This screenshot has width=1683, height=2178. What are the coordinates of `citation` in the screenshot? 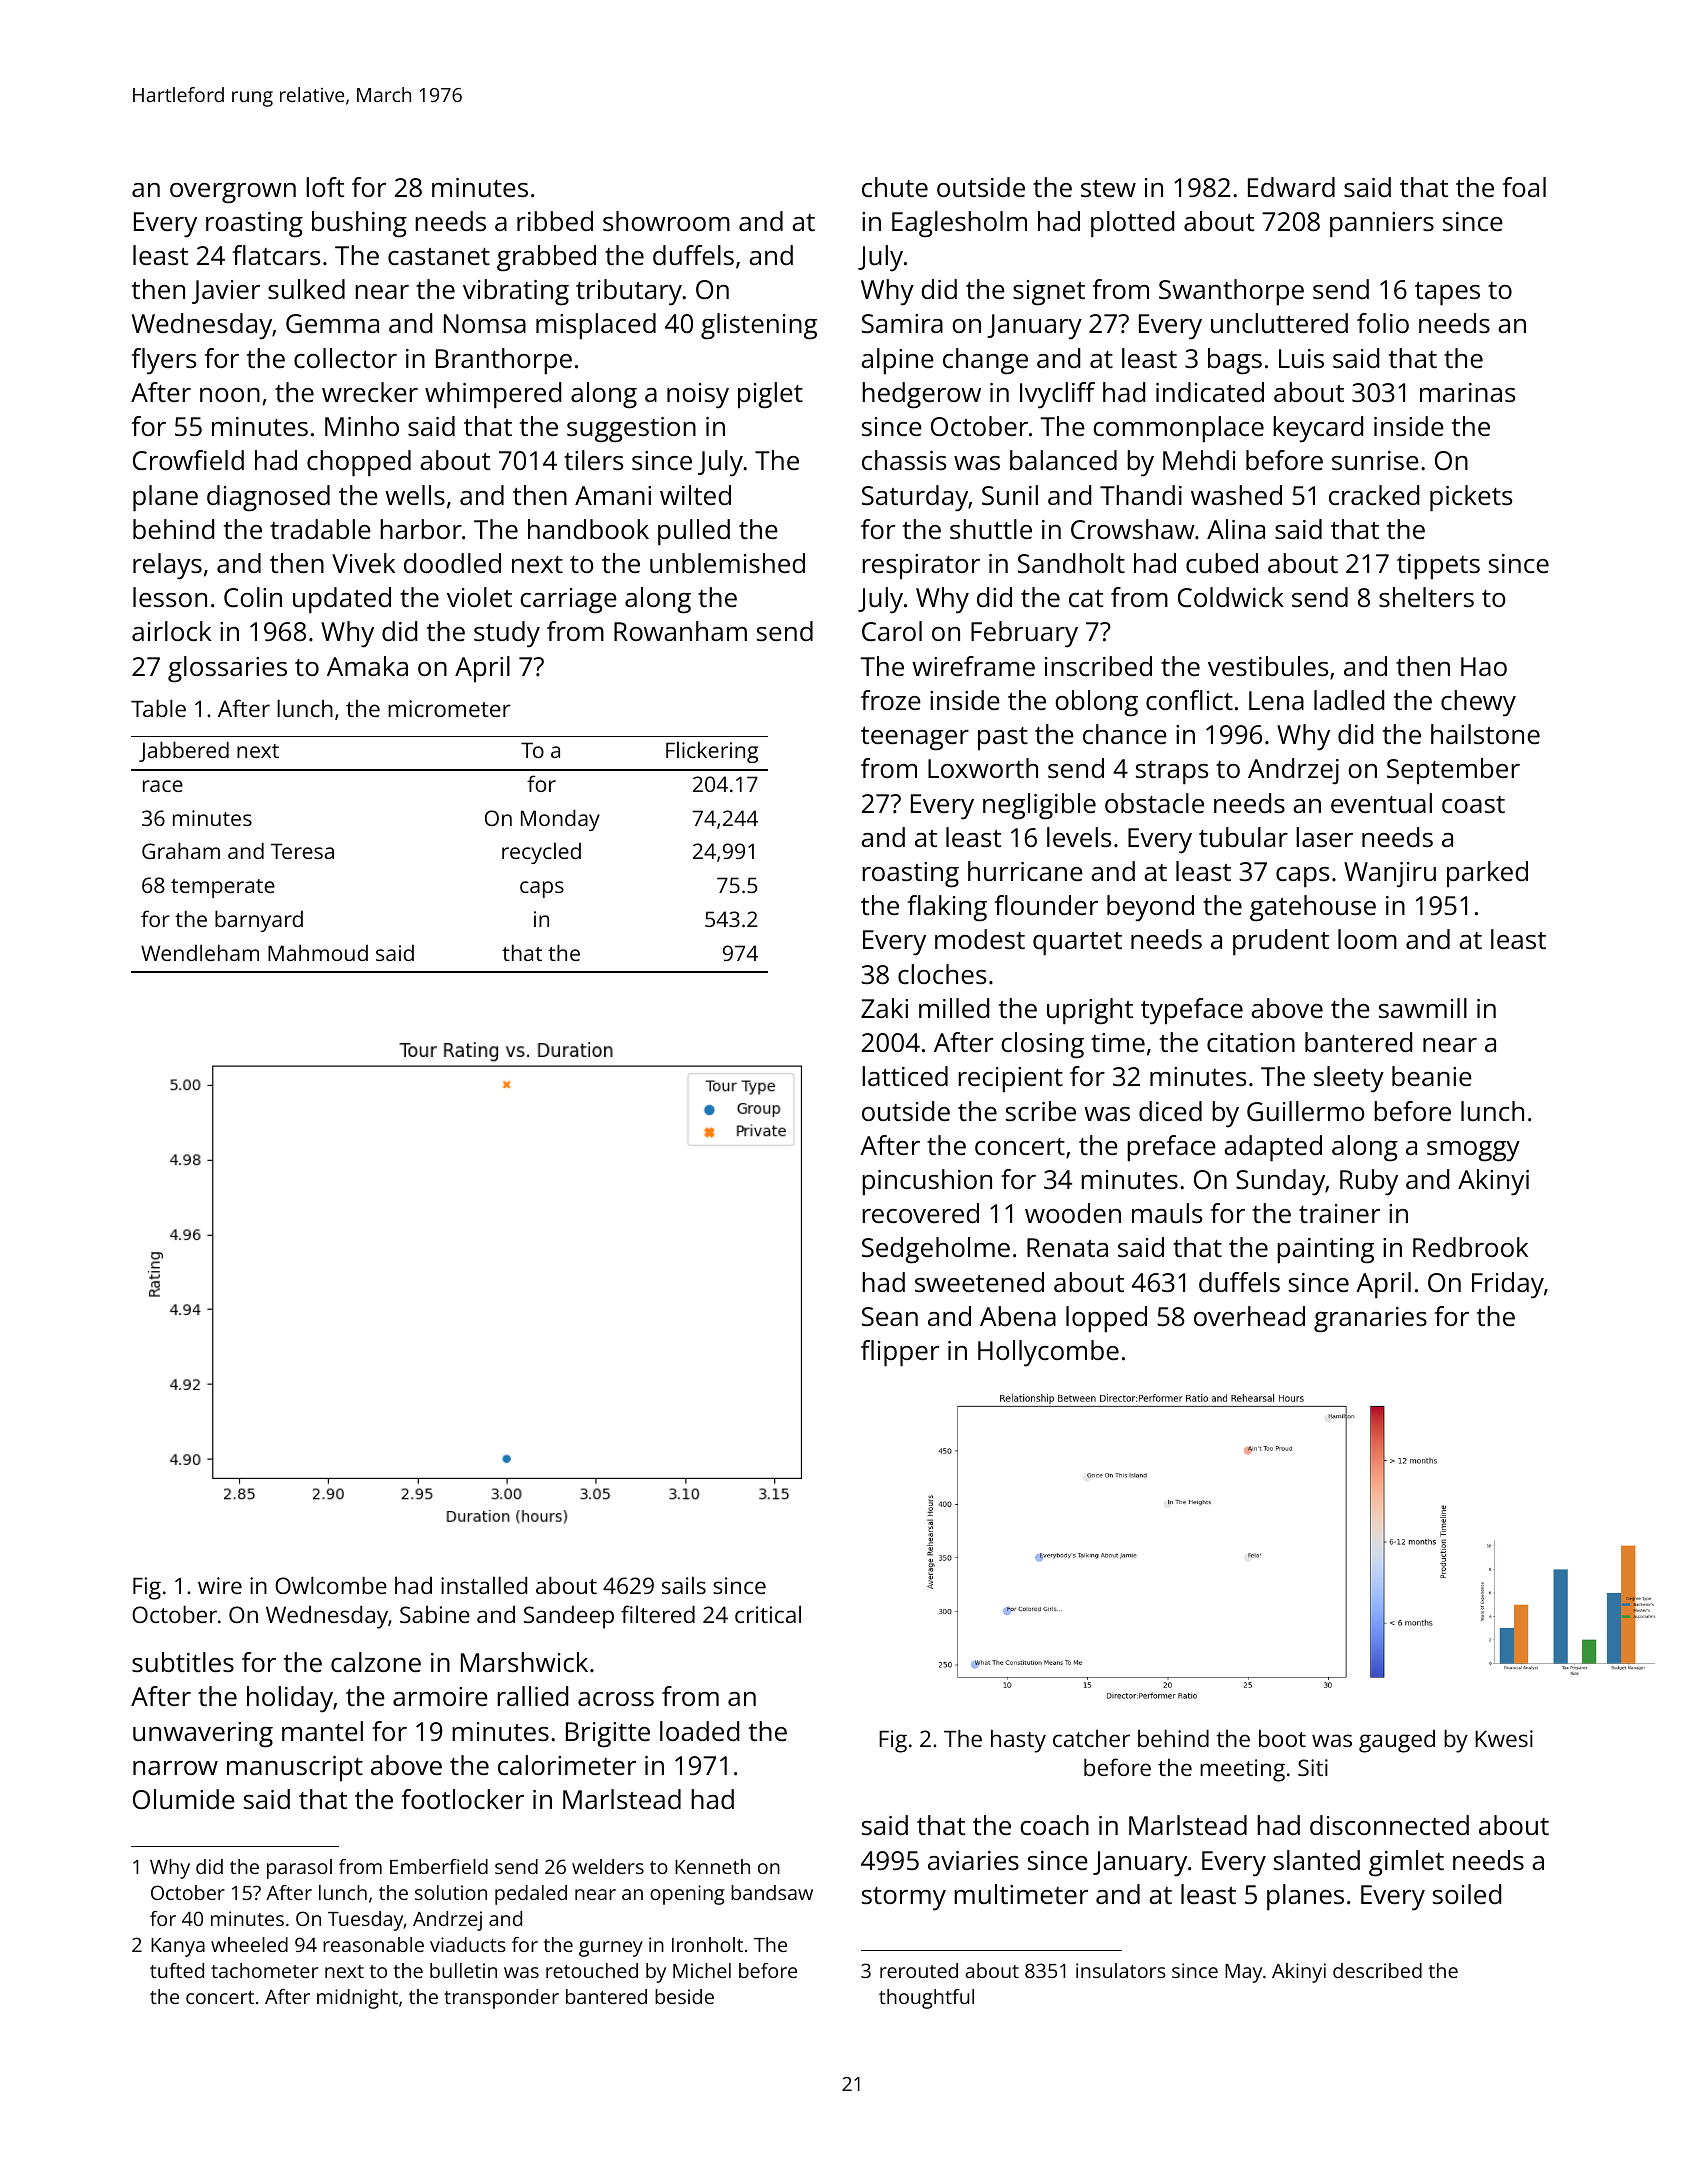 It's located at (1251, 1042).
